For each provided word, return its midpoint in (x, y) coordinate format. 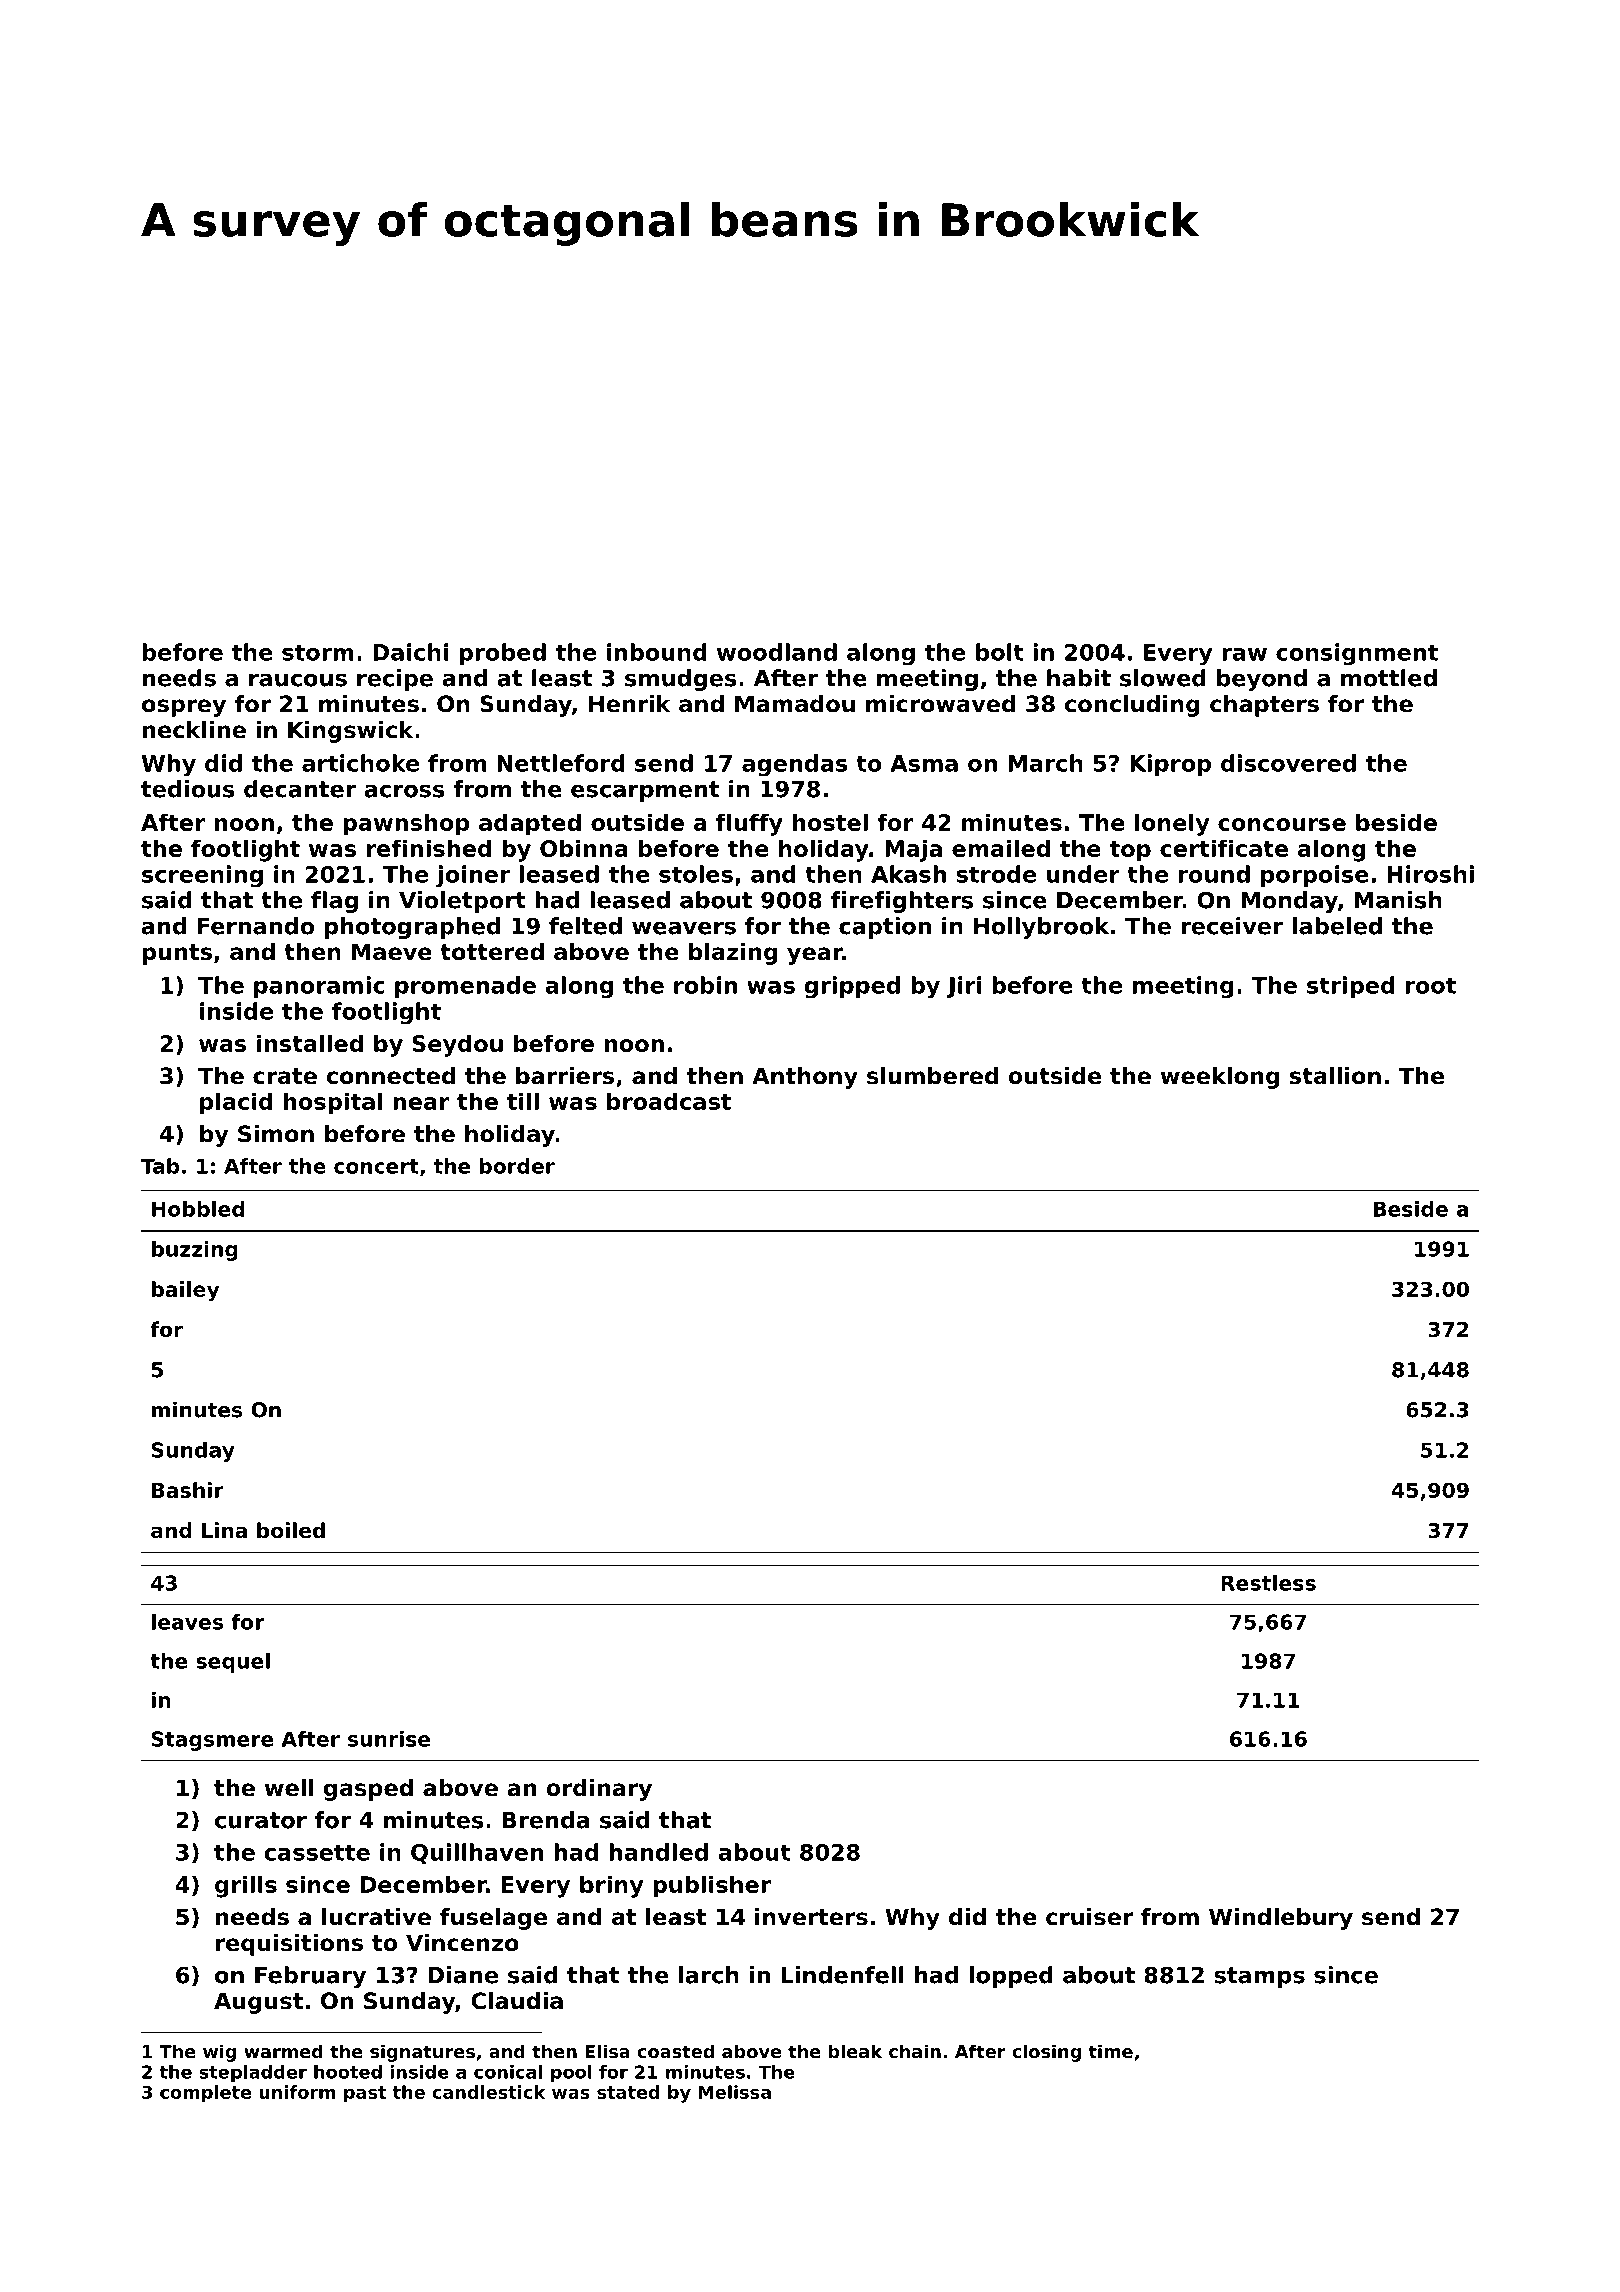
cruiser (1089, 1917)
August (258, 2003)
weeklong (1219, 1078)
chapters (1264, 706)
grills (246, 1886)
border (517, 1166)
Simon (276, 1134)
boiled (291, 1530)
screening (202, 876)
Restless (1268, 1583)
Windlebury (1281, 1919)
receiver (1232, 926)
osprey (184, 708)
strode (996, 874)
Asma (924, 763)
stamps (1259, 1977)
